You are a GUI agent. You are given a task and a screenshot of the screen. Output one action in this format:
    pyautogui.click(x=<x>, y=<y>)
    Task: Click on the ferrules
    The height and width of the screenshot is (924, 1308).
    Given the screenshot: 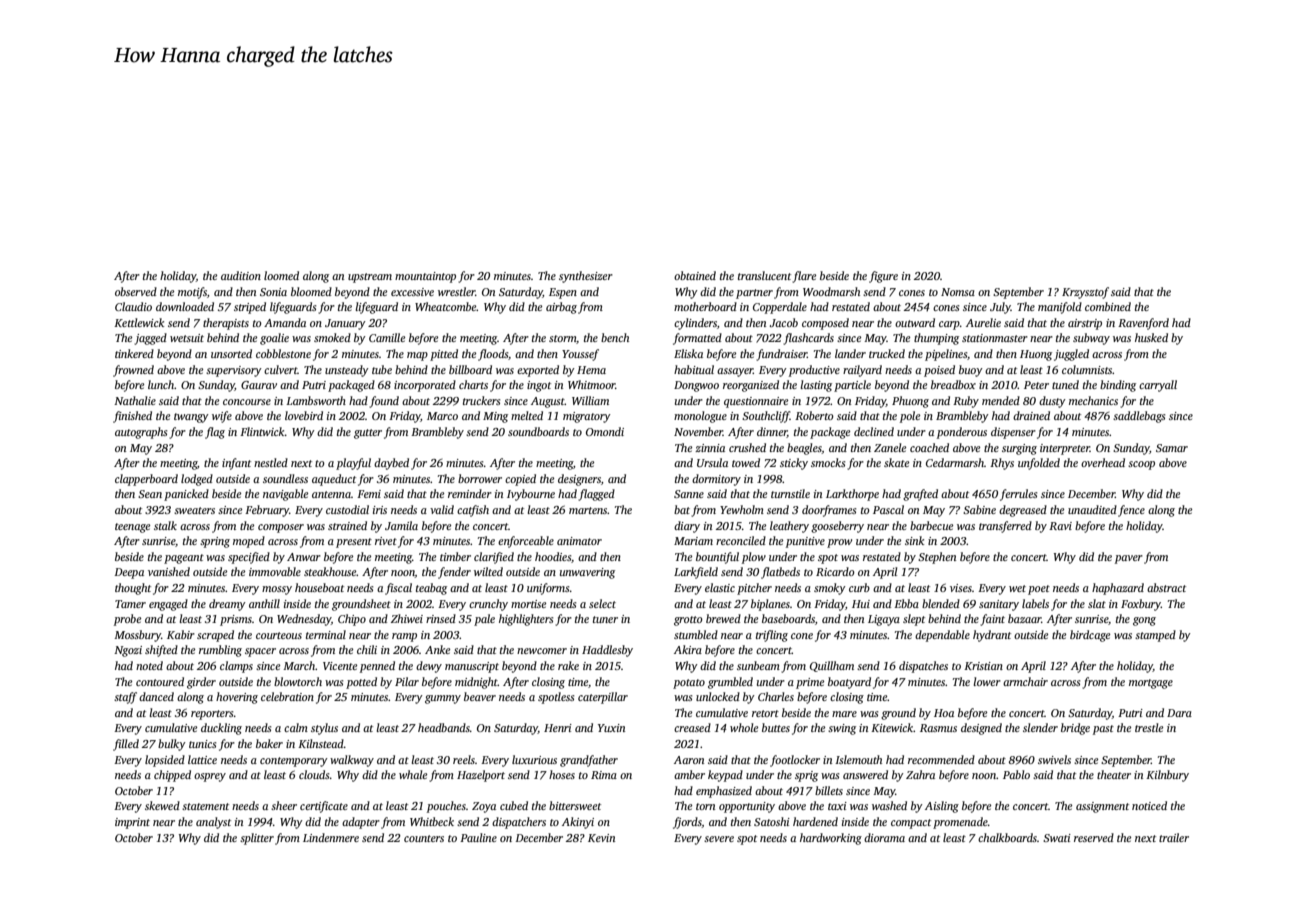 What is the action you would take?
    pyautogui.click(x=1018, y=495)
